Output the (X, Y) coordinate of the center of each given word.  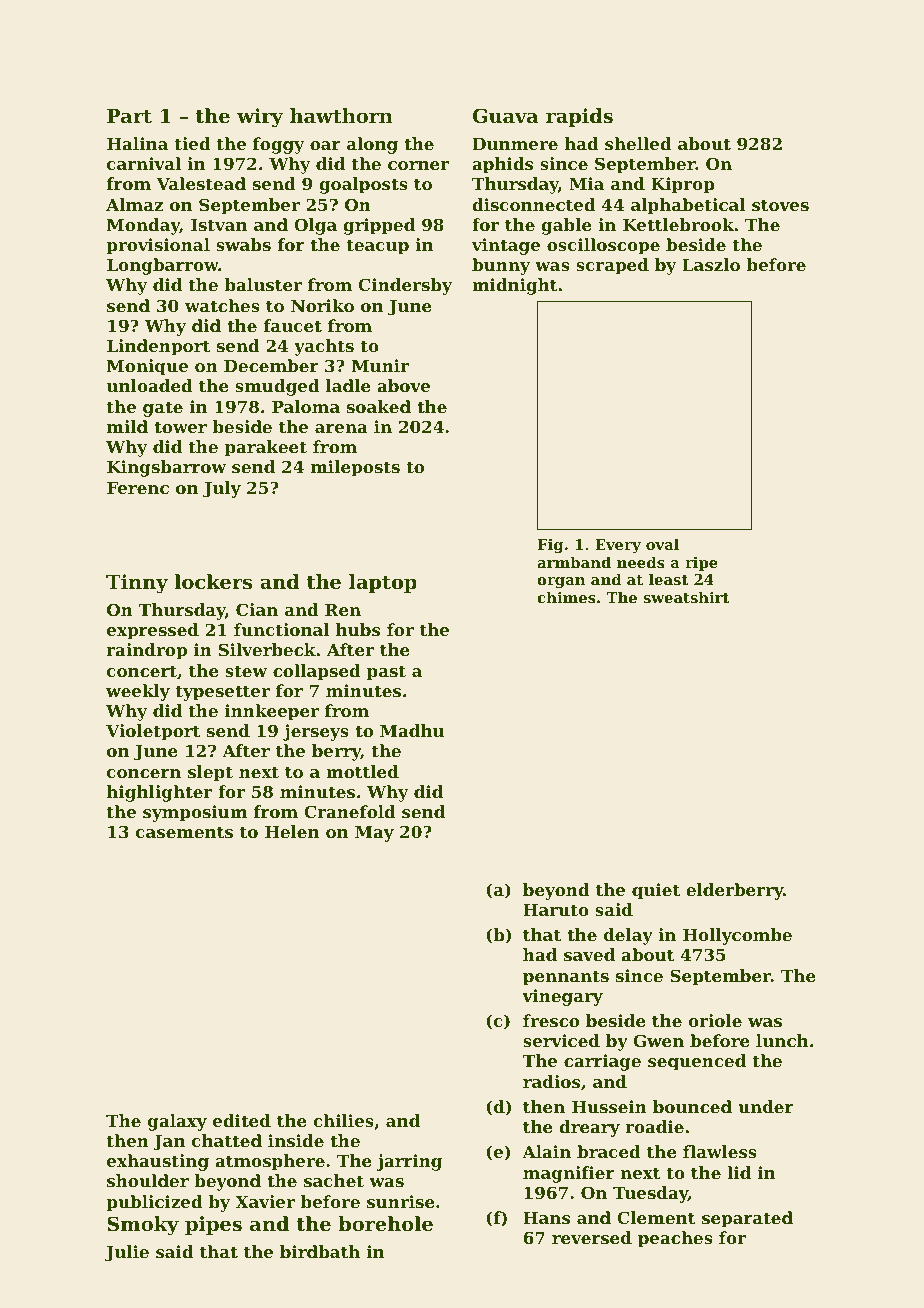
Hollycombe (737, 936)
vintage (506, 246)
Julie (127, 1253)
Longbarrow (163, 266)
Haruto (556, 910)
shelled (638, 143)
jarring (409, 1162)
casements (184, 832)
